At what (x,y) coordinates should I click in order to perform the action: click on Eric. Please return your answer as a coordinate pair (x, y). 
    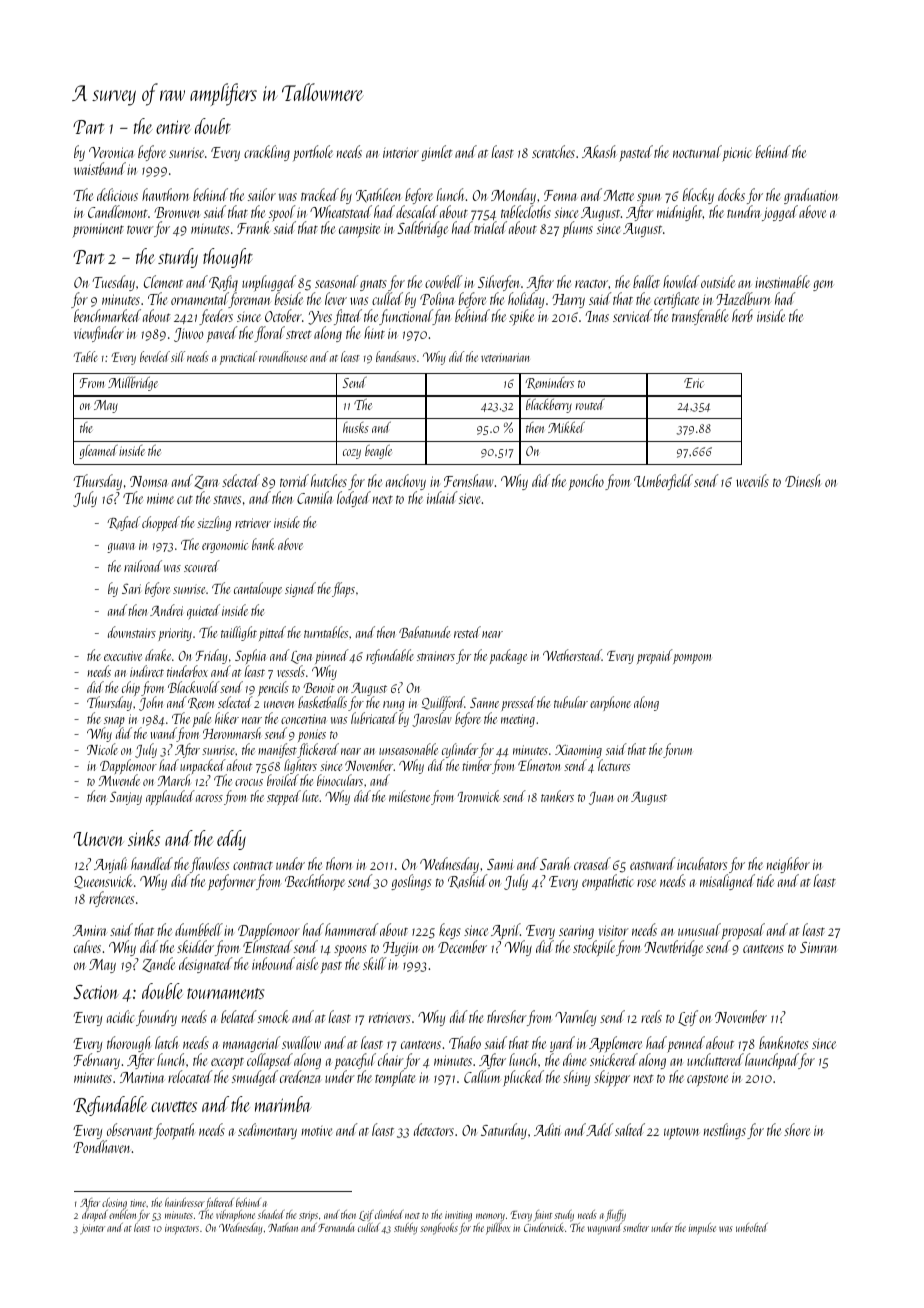
    Looking at the image, I should click on (694, 383).
